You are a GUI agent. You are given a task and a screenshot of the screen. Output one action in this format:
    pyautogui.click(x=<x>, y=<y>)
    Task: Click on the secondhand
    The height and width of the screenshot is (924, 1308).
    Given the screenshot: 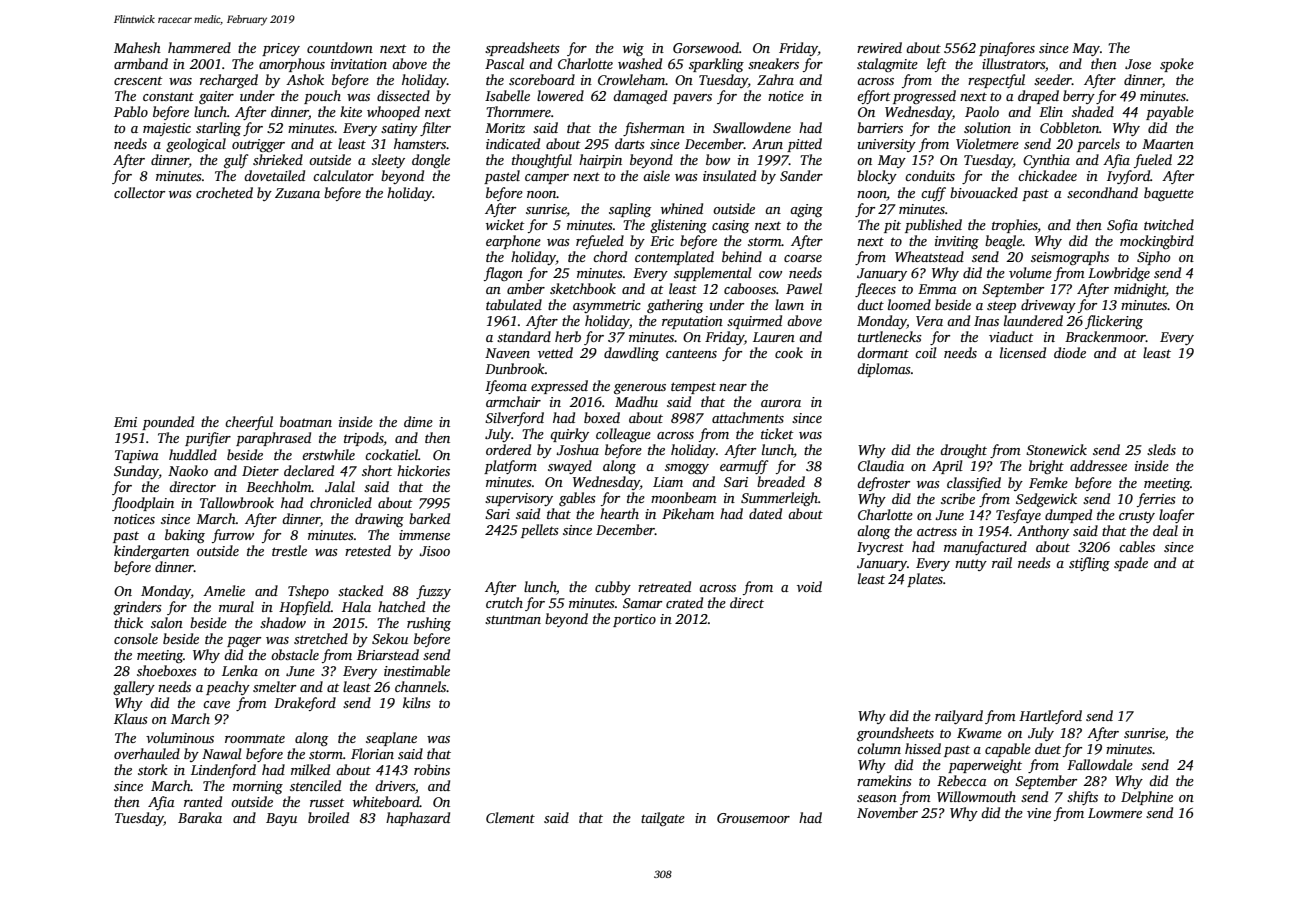 What is the action you would take?
    pyautogui.click(x=1102, y=192)
